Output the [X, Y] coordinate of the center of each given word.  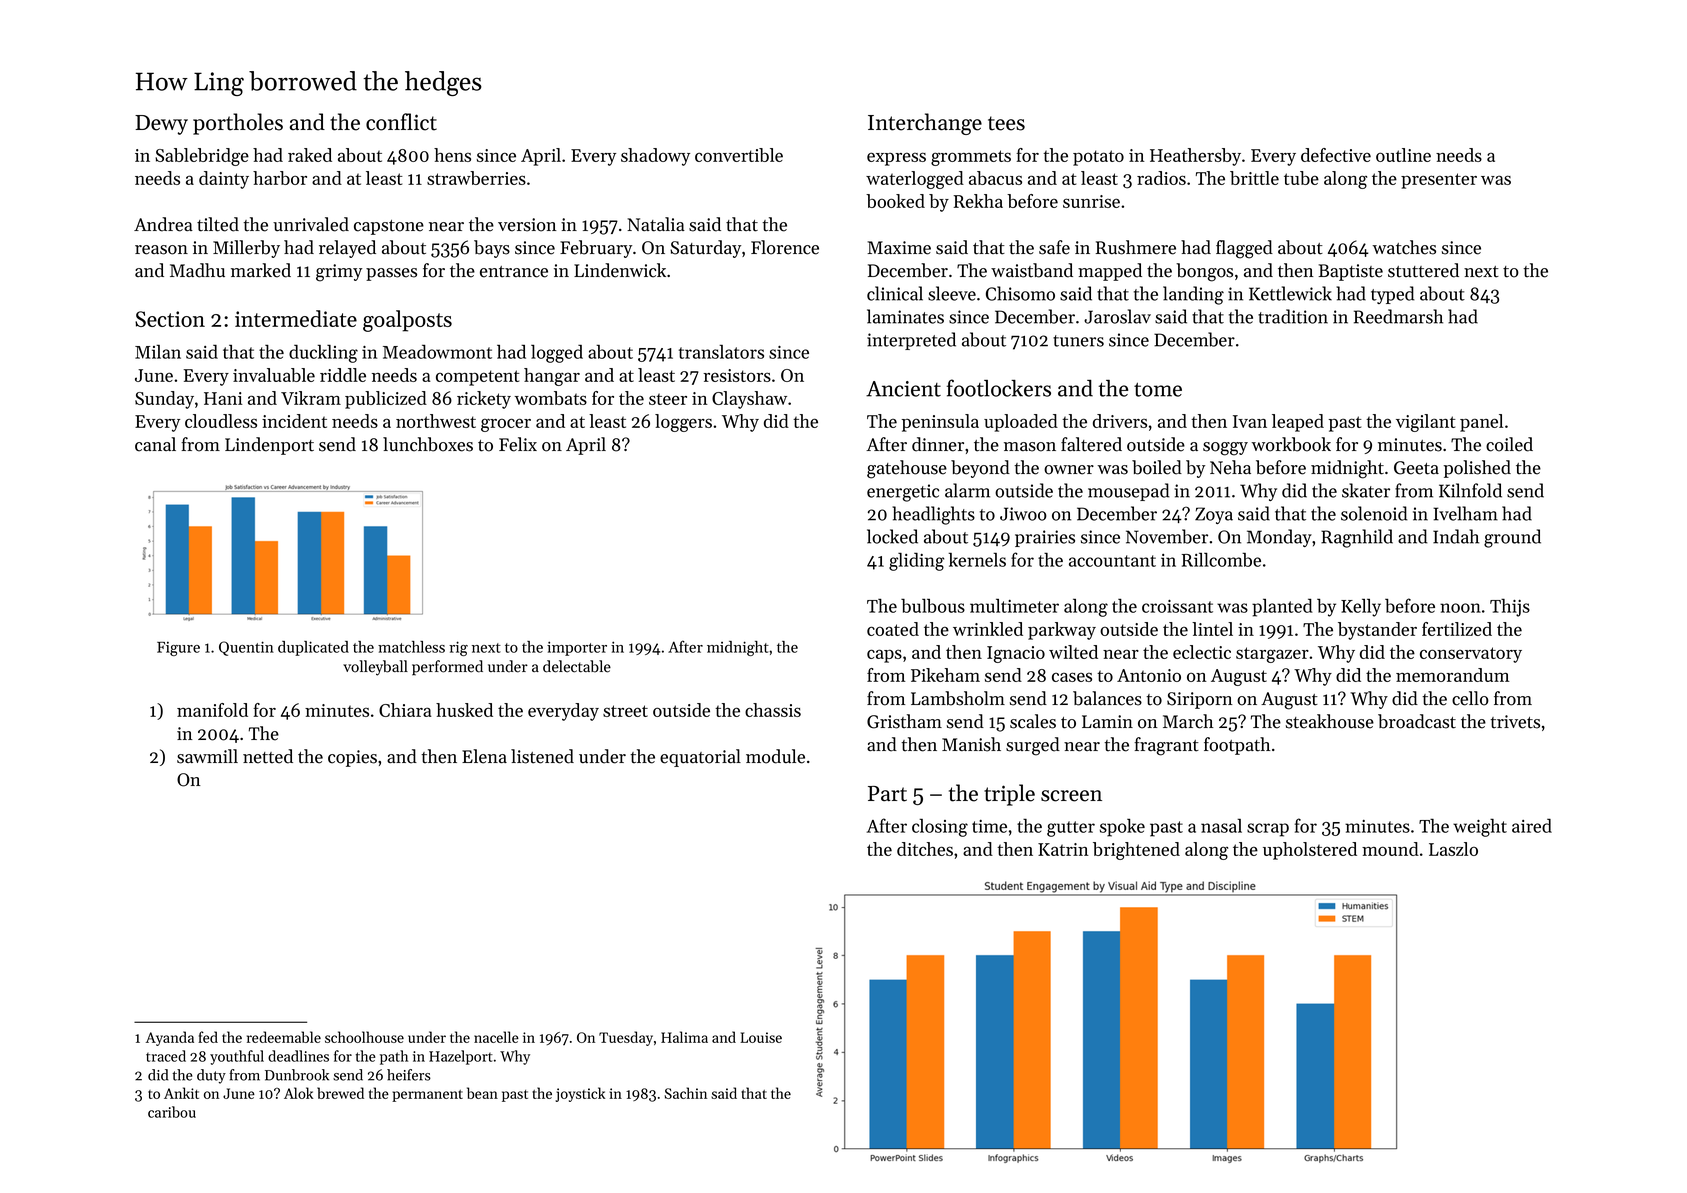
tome [1158, 390]
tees [1006, 123]
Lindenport [269, 446]
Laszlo [1453, 849]
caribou [172, 1112]
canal [155, 444]
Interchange [925, 124]
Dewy [161, 125]
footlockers [999, 388]
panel [1481, 423]
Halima [684, 1037]
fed [208, 1037]
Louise [761, 1037]
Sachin [686, 1093]
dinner [938, 444]
